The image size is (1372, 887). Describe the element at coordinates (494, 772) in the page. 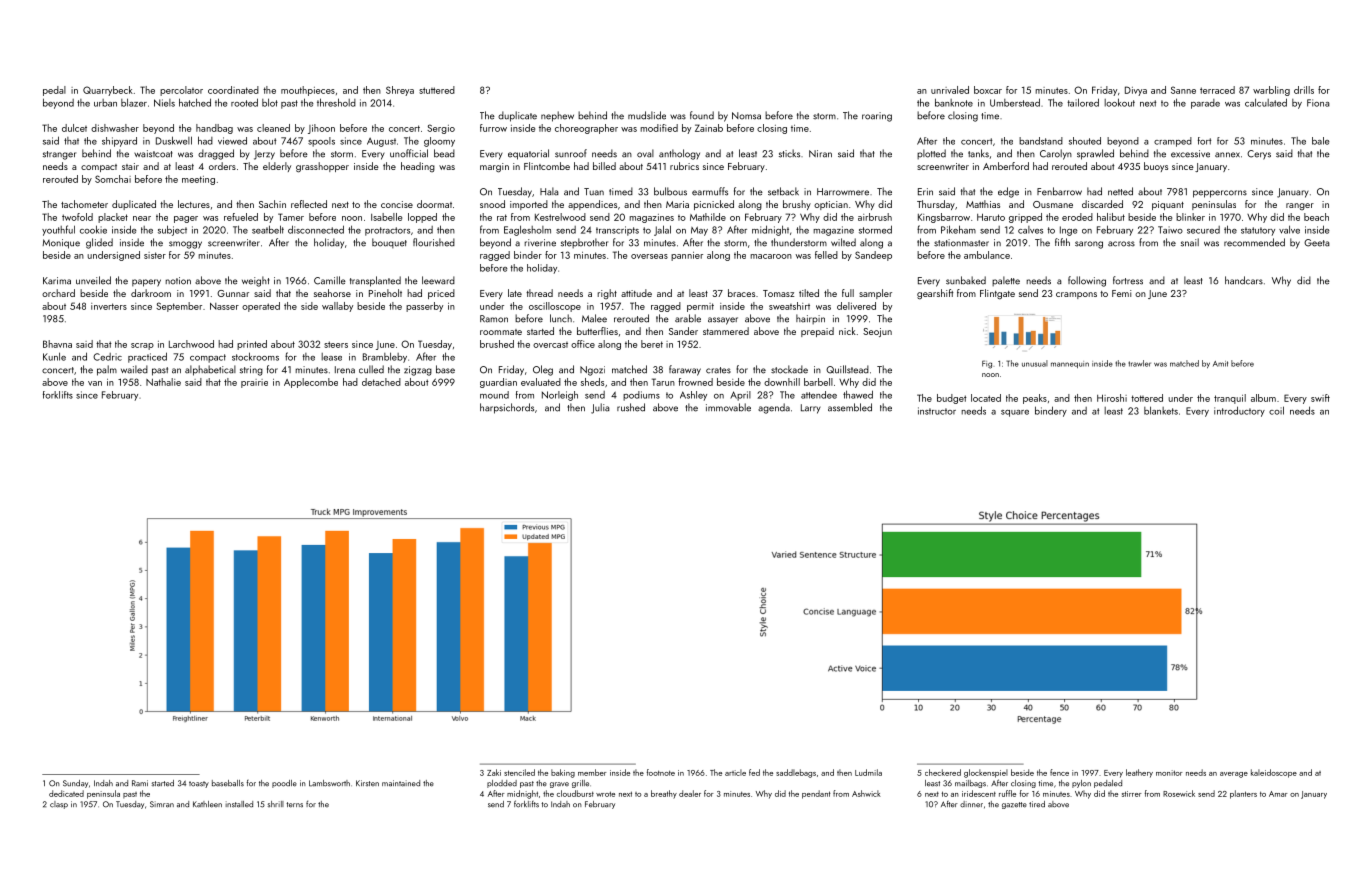

I see `Zaki` at that location.
